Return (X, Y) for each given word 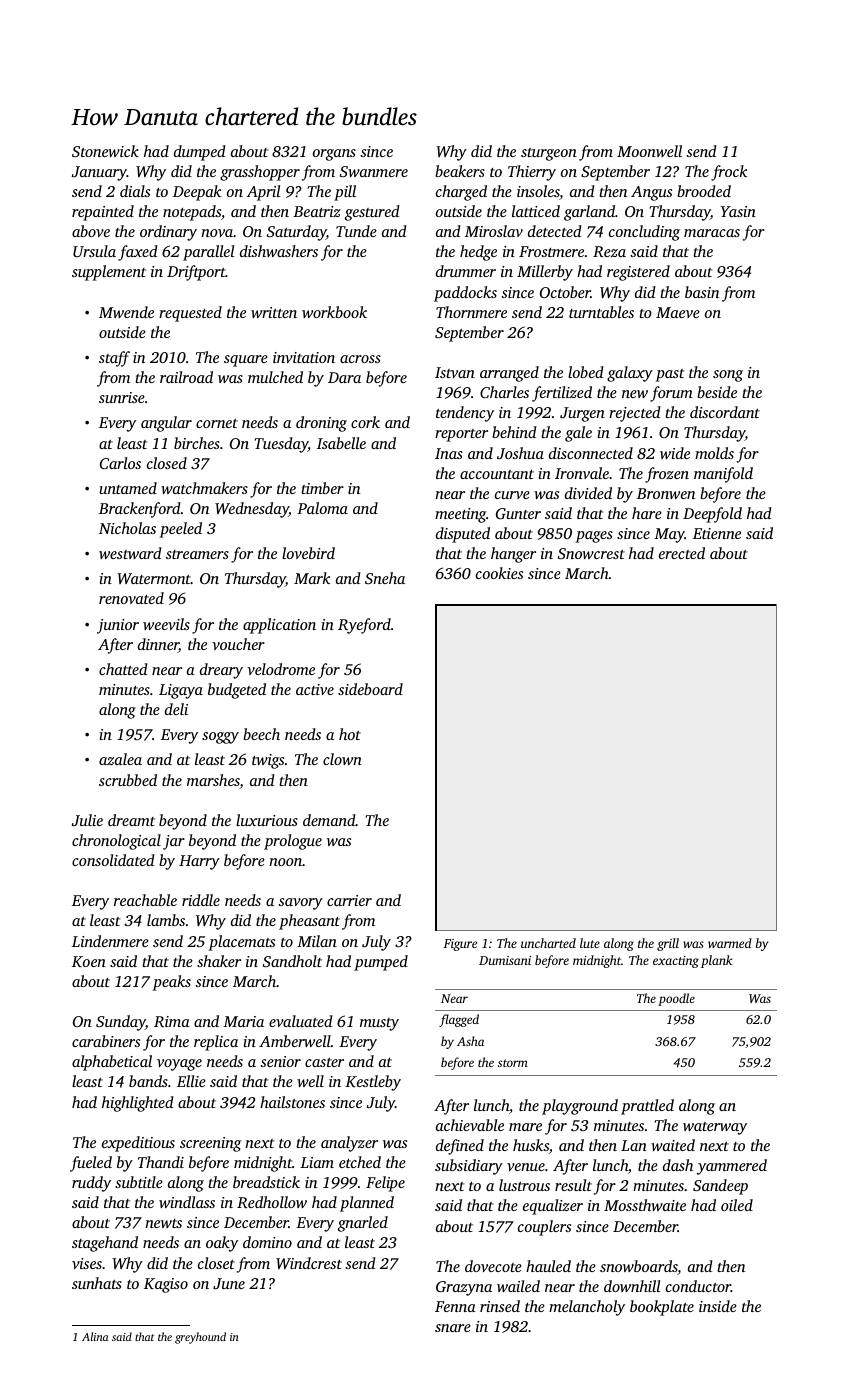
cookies (499, 573)
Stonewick (105, 151)
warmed (730, 943)
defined (460, 1147)
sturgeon (549, 154)
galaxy (630, 374)
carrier (349, 900)
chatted (123, 669)
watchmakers (204, 488)
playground (580, 1107)
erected (682, 553)
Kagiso (166, 1285)
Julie (87, 820)
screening (210, 1144)
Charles (504, 392)
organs (334, 155)
